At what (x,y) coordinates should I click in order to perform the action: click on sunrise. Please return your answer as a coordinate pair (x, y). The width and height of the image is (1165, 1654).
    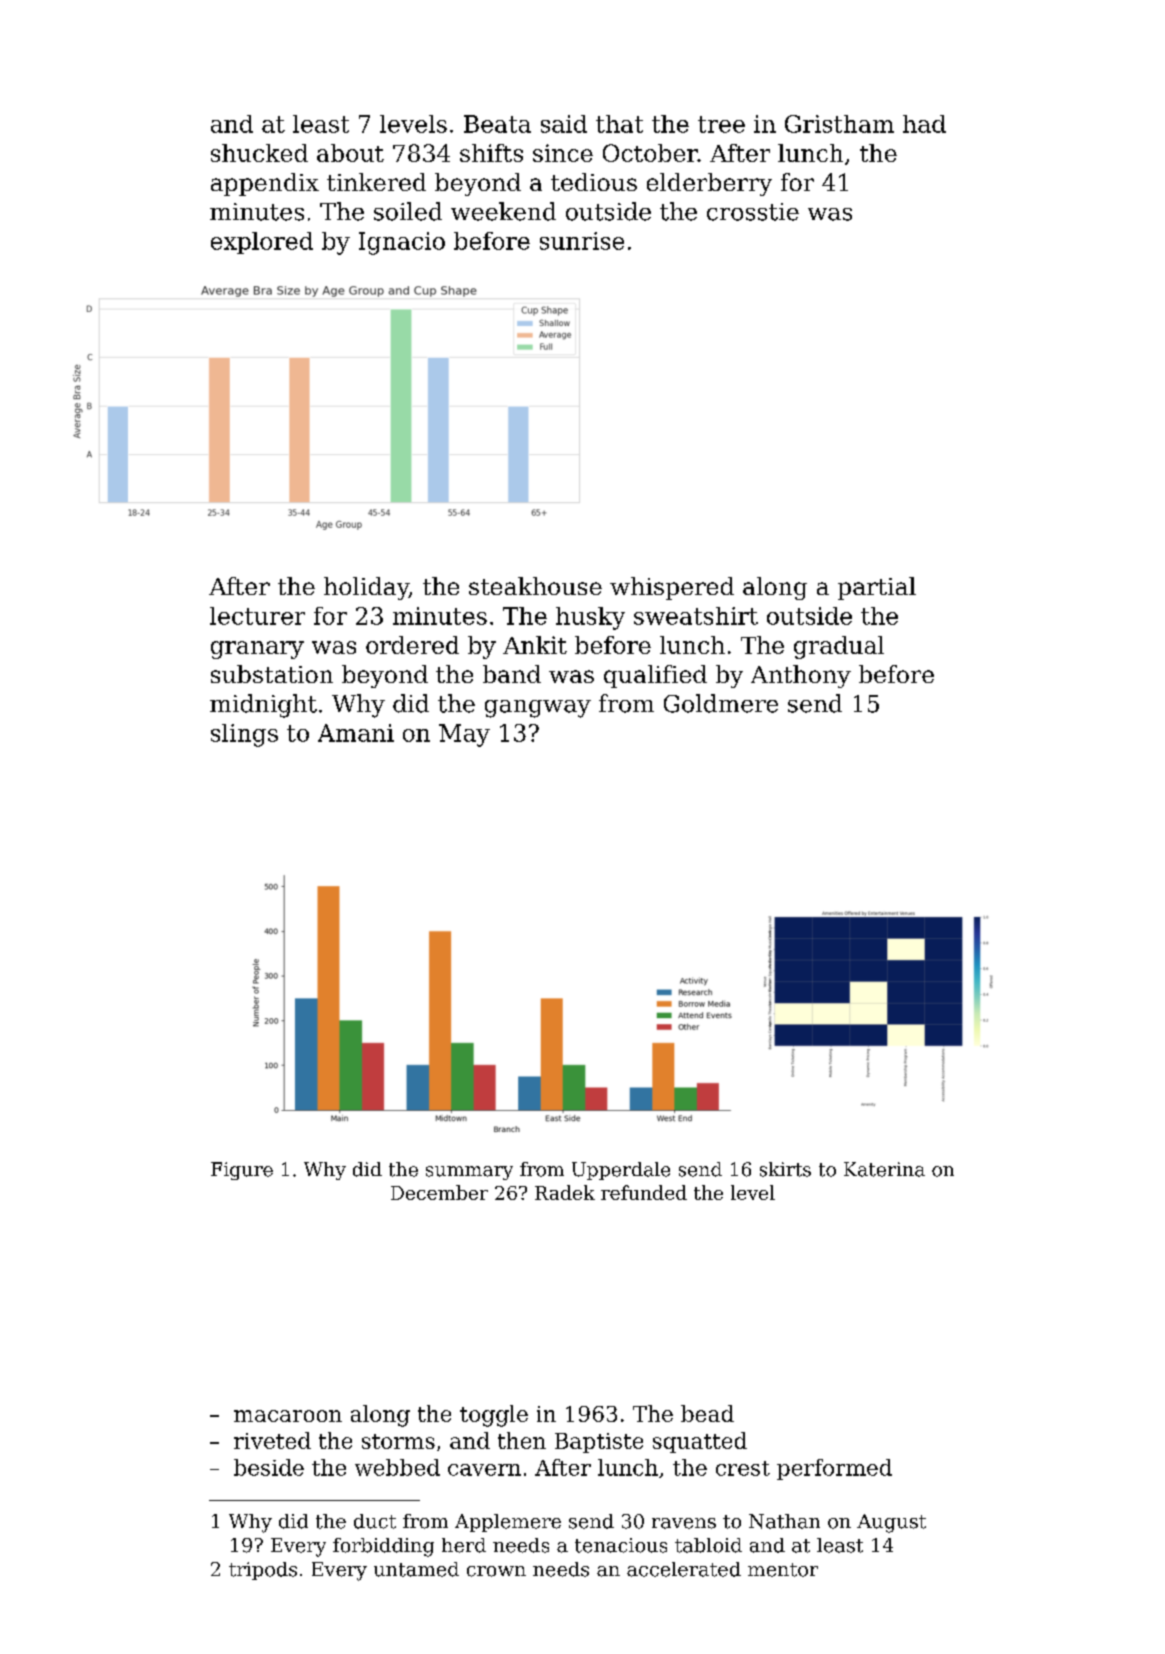
    Looking at the image, I should click on (582, 241).
